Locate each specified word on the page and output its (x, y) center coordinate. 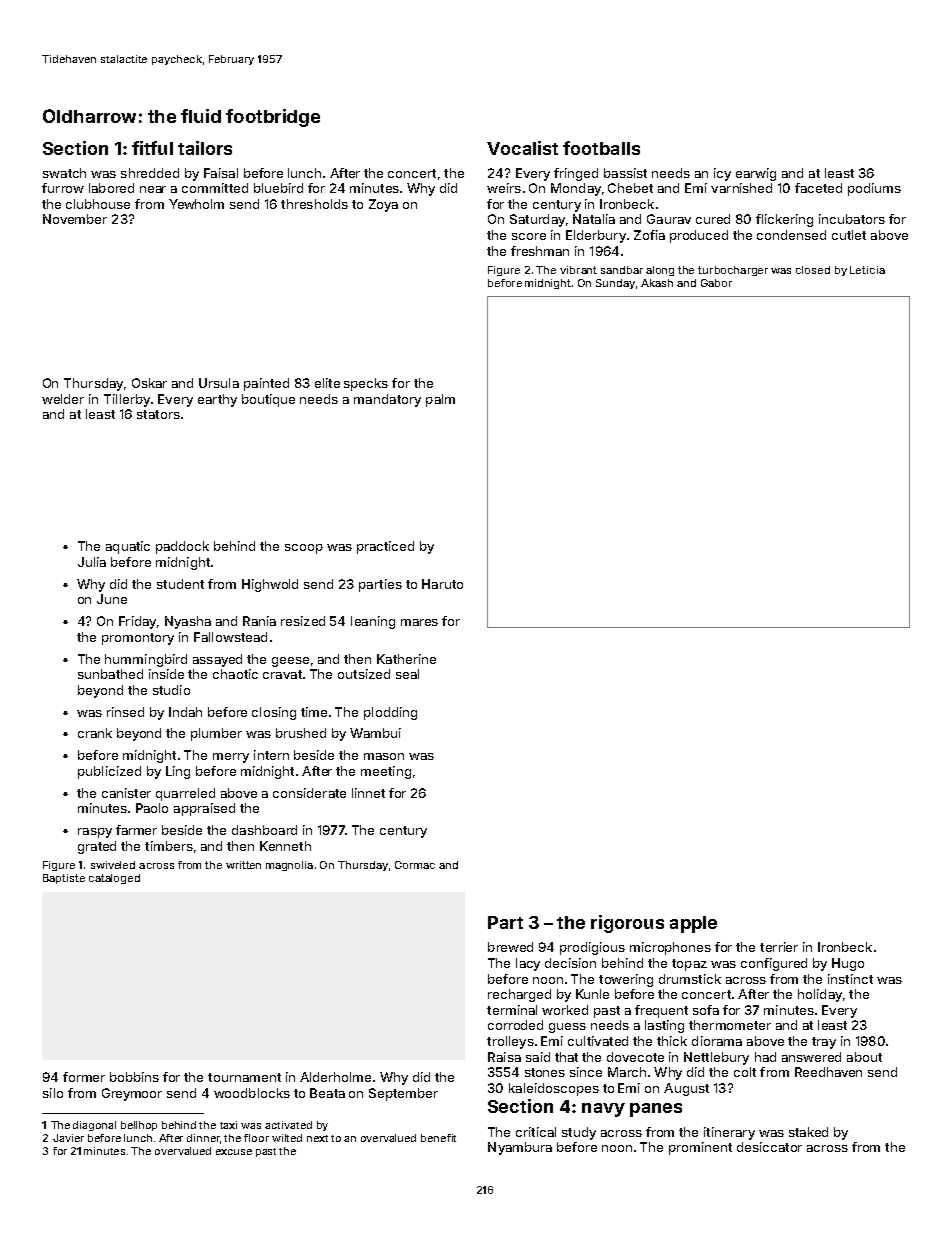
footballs (601, 148)
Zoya (383, 205)
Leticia (867, 270)
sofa (706, 1010)
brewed (510, 947)
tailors (205, 148)
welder (63, 399)
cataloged (114, 879)
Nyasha (188, 622)
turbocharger (733, 271)
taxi (228, 1125)
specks (366, 384)
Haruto (442, 584)
